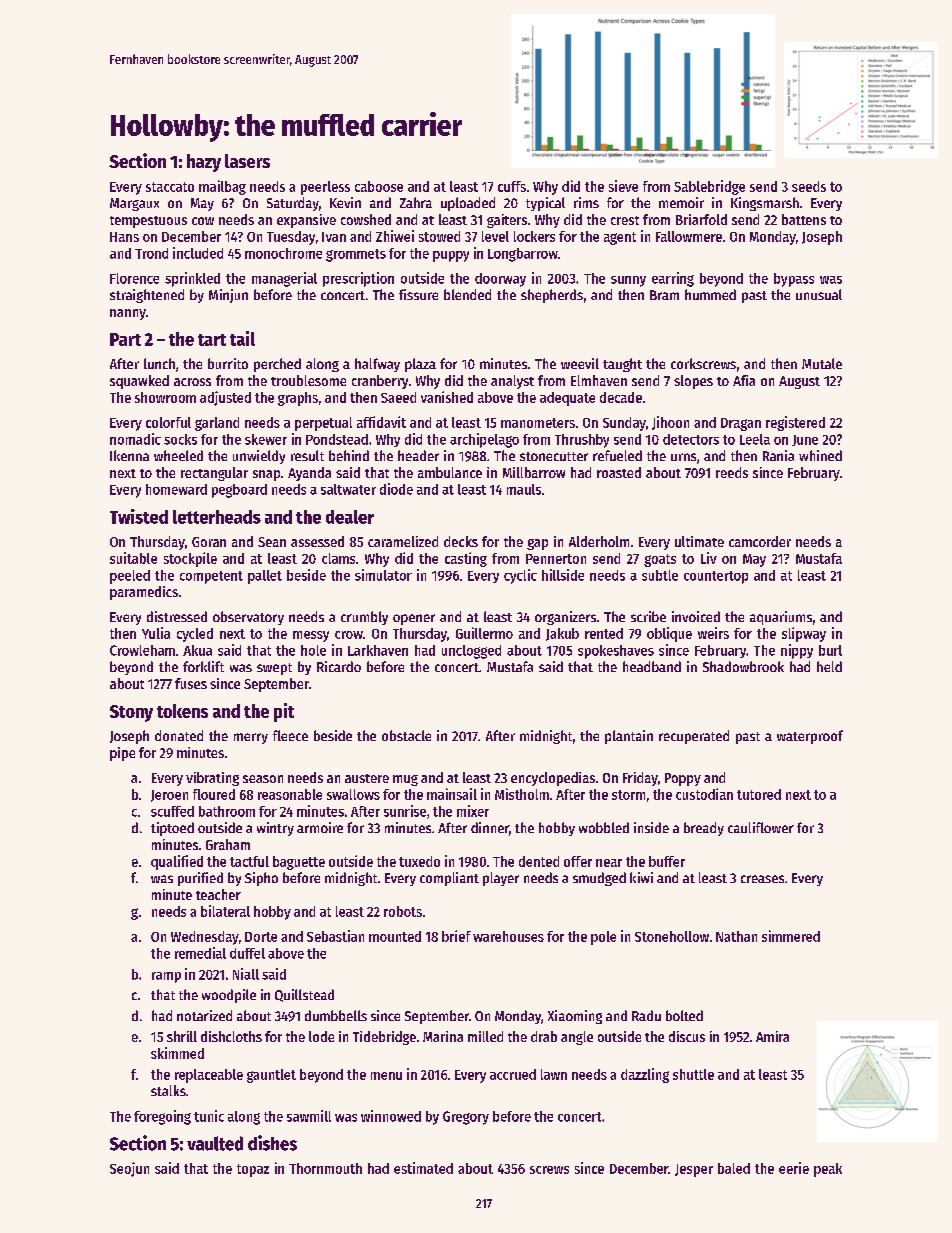 The height and width of the document is (1233, 952). What do you see at coordinates (423, 1168) in the document?
I see `estimated` at bounding box center [423, 1168].
